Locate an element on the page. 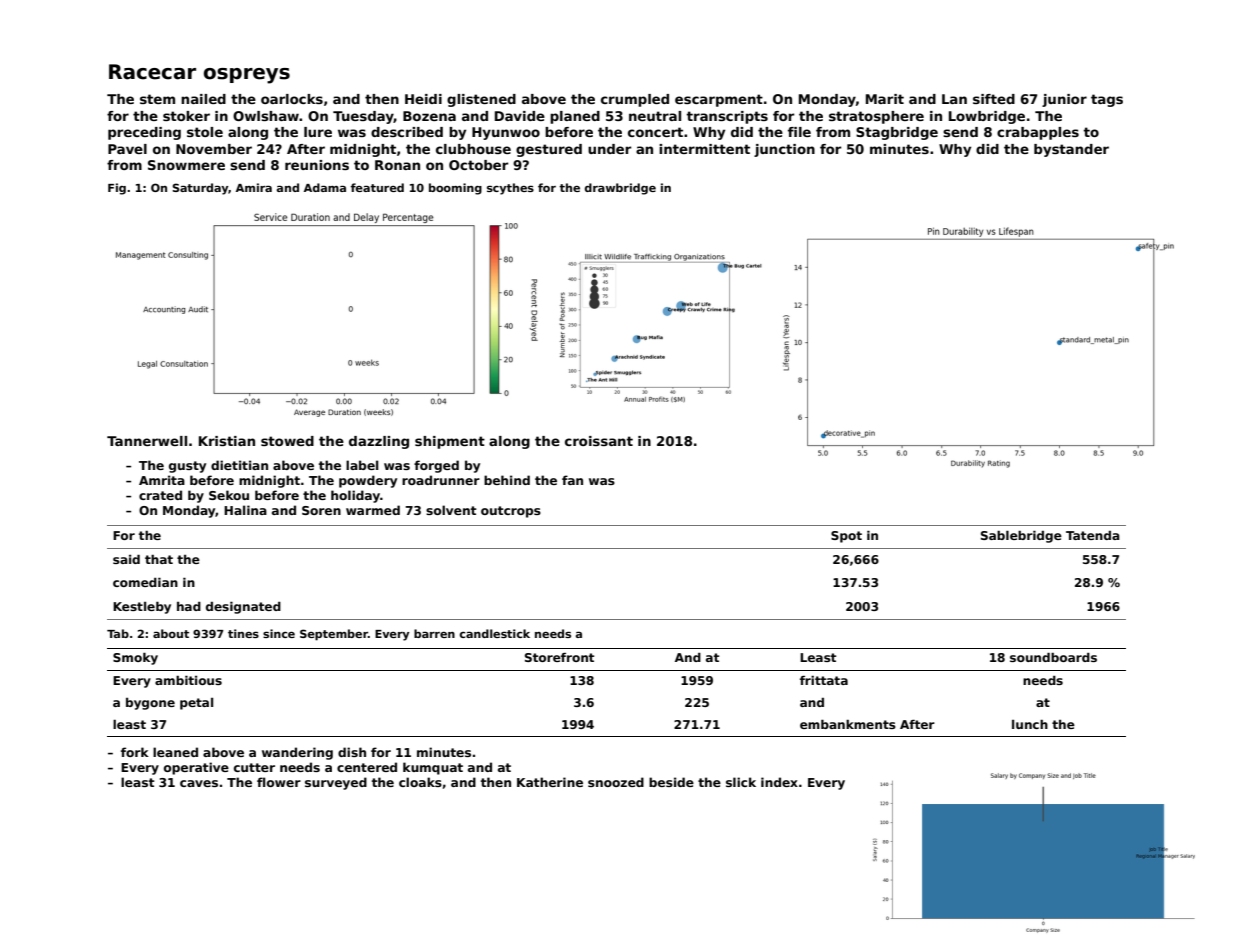 The image size is (1233, 952). index is located at coordinates (779, 782).
